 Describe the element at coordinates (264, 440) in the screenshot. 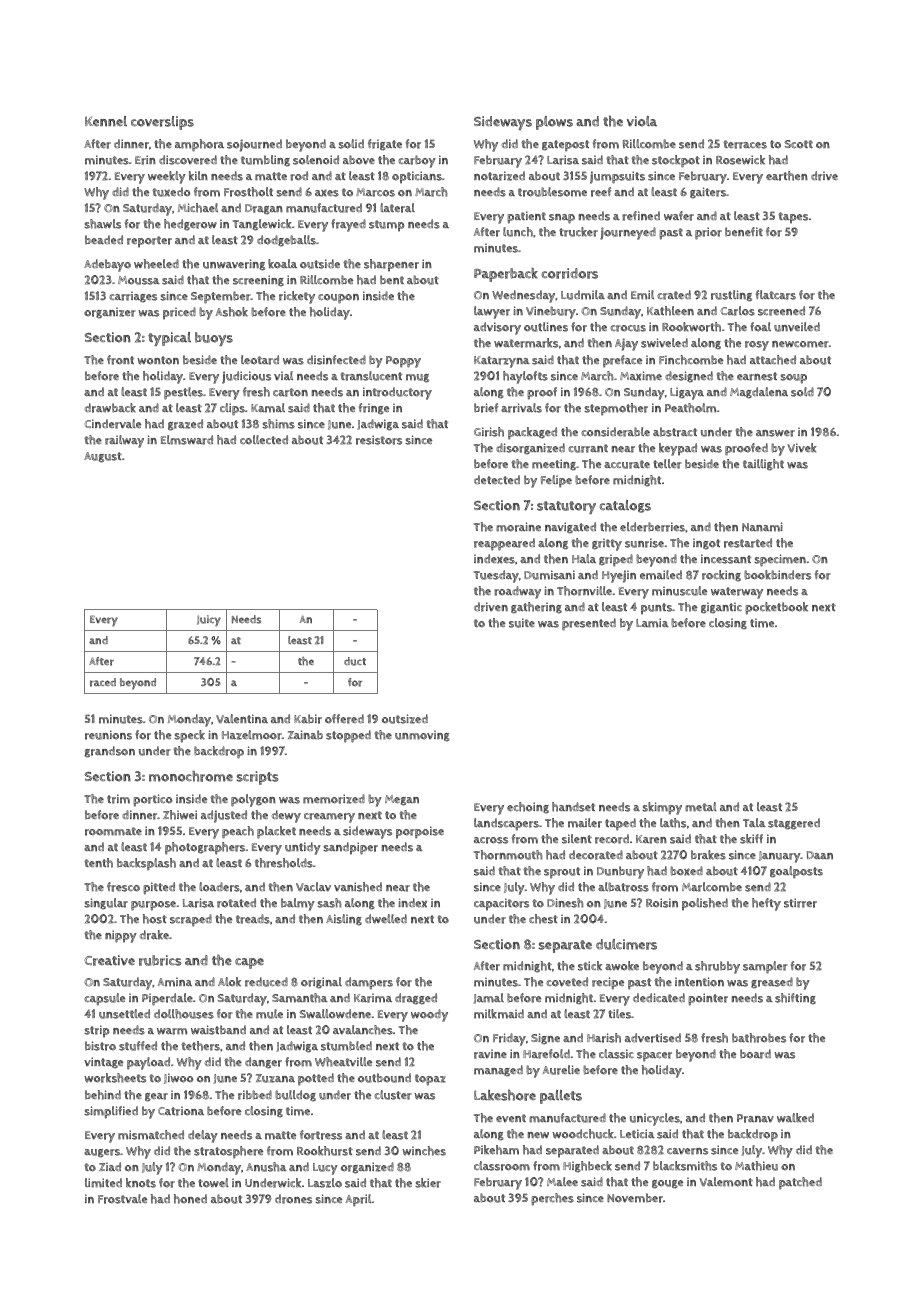

I see `collected` at that location.
